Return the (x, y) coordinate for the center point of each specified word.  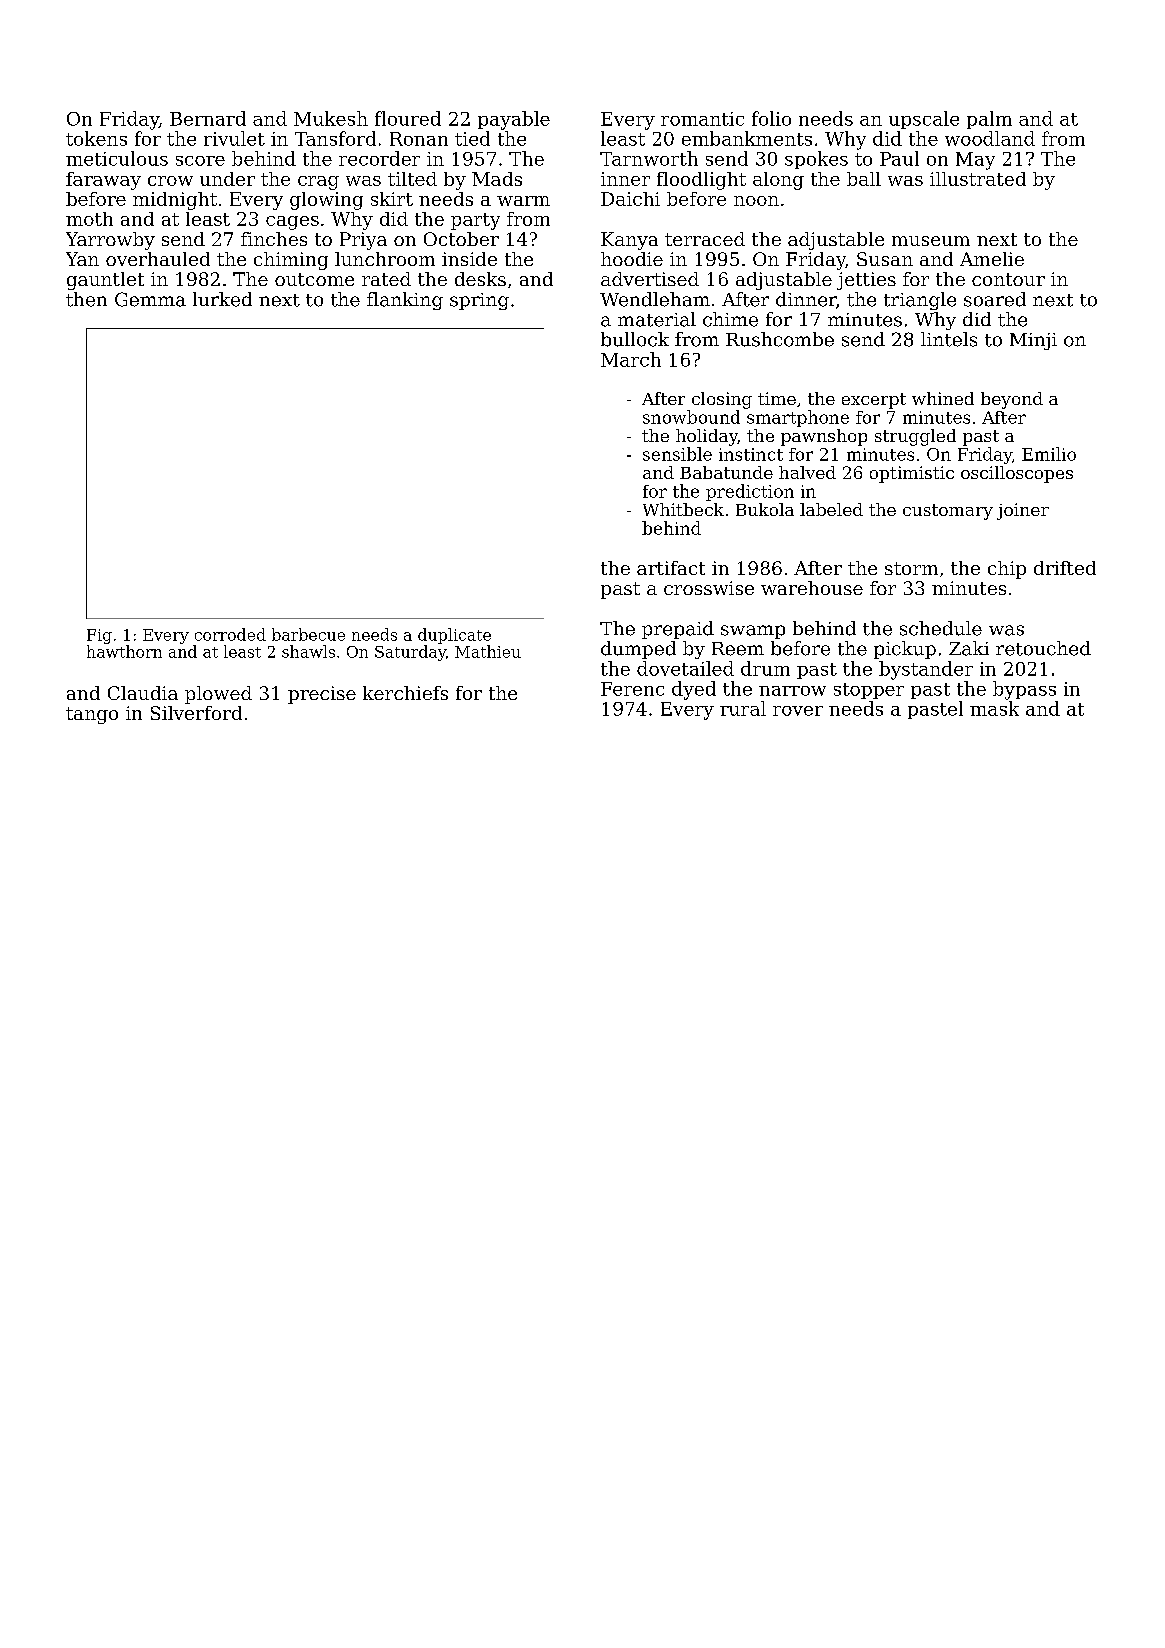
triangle (920, 301)
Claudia (143, 693)
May (975, 161)
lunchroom (385, 259)
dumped (638, 650)
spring (479, 301)
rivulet (234, 138)
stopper (869, 691)
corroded (230, 634)
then (86, 299)
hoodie (632, 259)
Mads (497, 179)
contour (1008, 279)
